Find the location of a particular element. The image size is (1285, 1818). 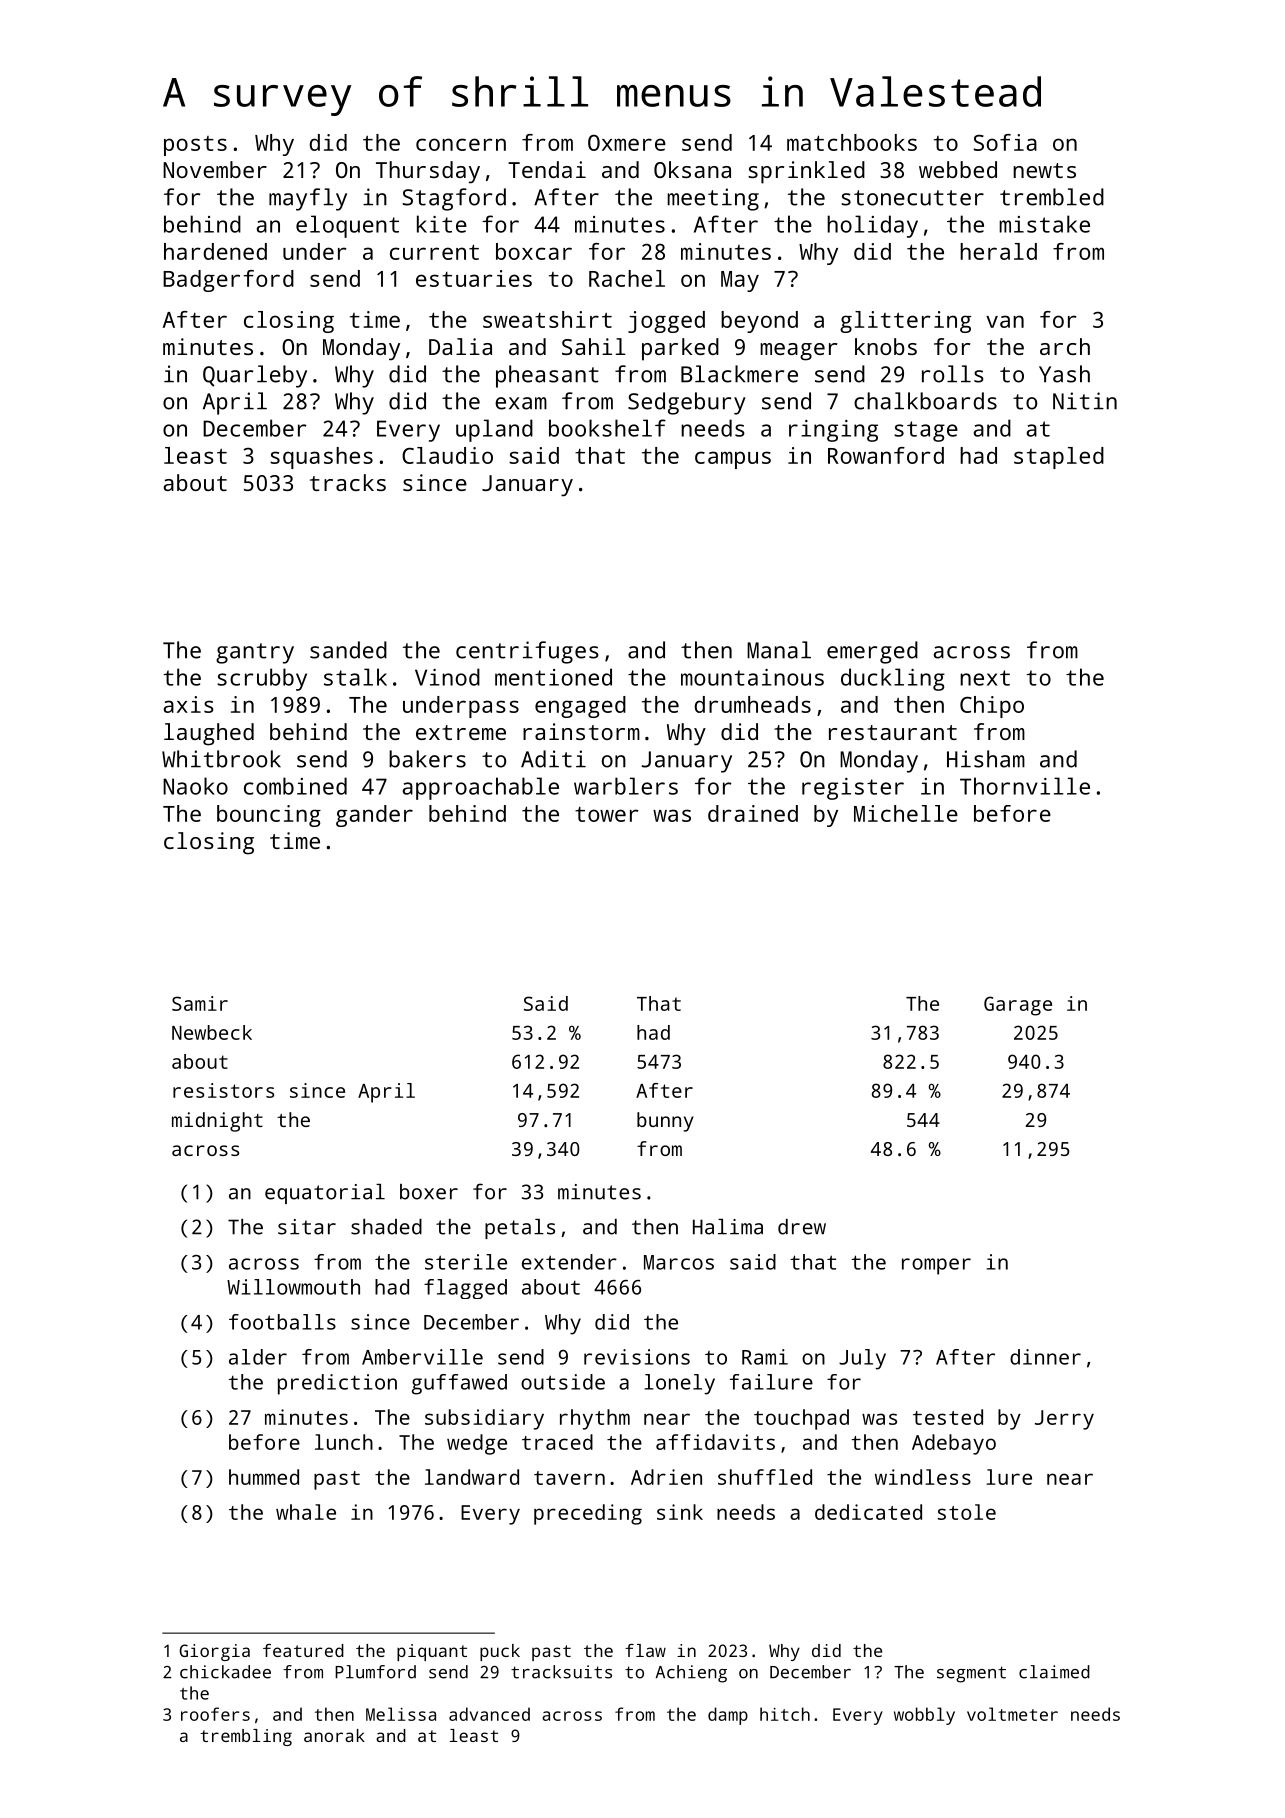

bunny is located at coordinates (665, 1122).
